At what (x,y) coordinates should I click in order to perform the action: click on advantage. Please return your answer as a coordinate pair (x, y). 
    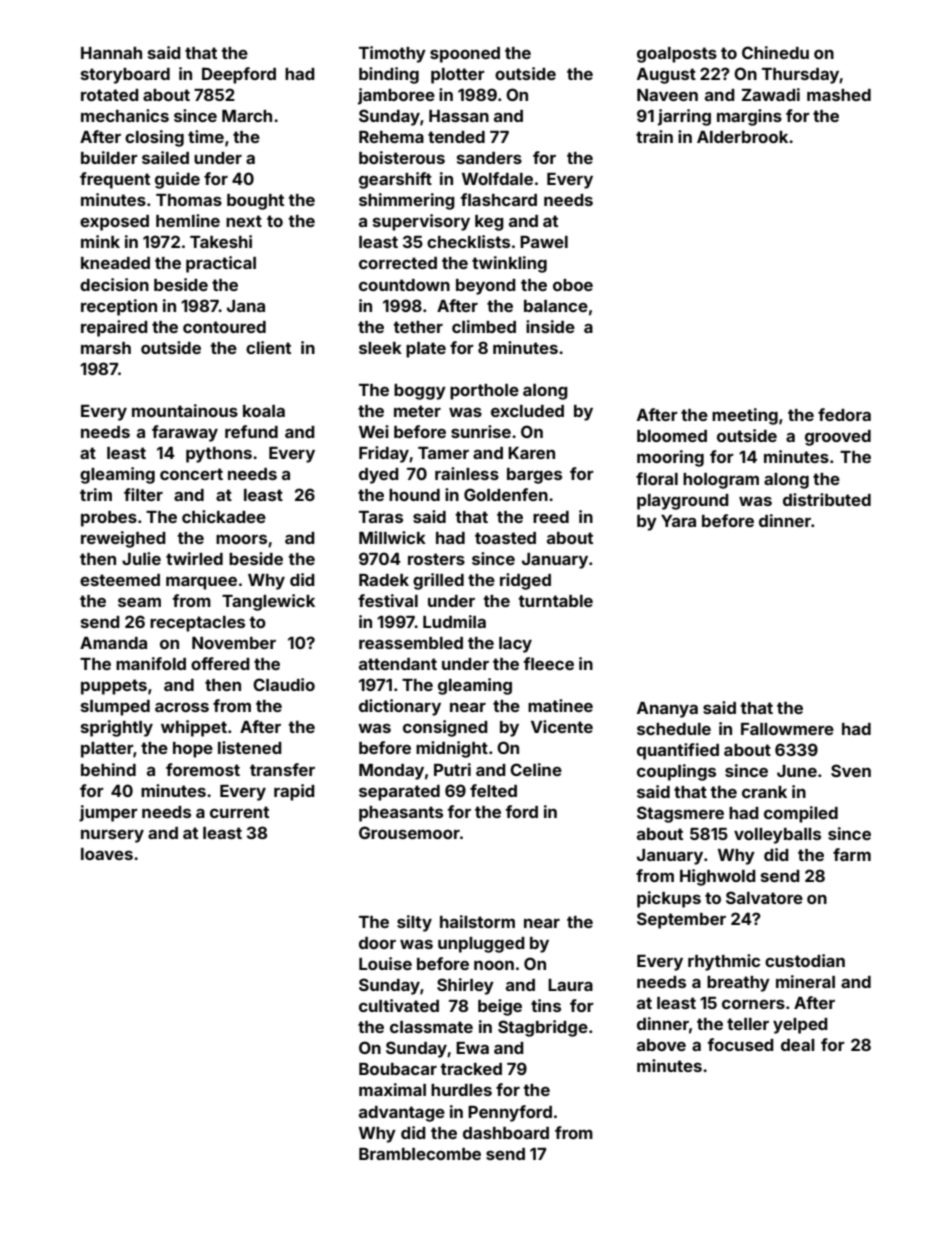
    Looking at the image, I should click on (402, 1114).
